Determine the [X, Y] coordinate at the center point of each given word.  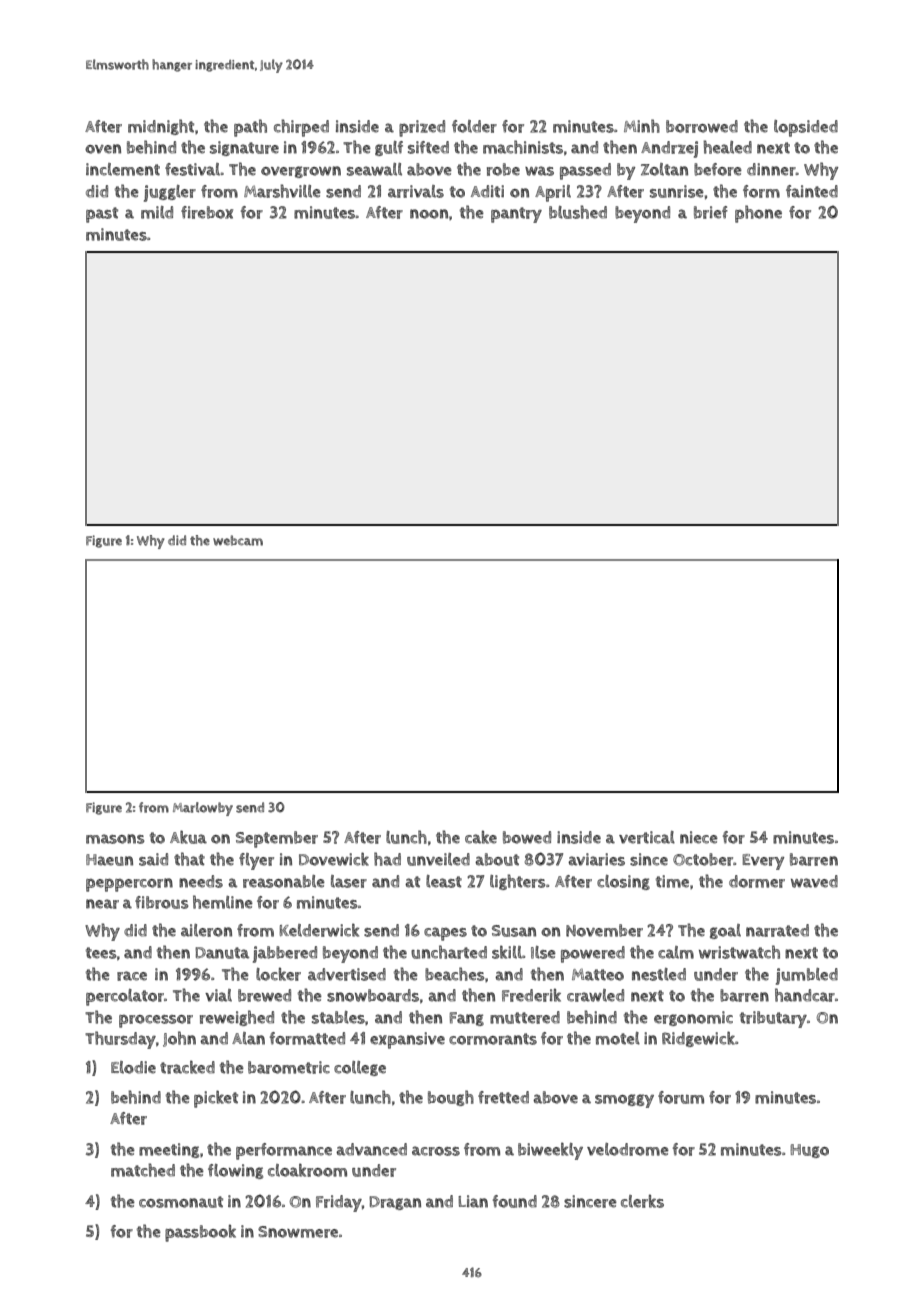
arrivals [416, 191]
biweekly [550, 1151]
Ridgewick [698, 1039]
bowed [527, 837]
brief [711, 212]
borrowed [702, 126]
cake [481, 837]
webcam [238, 540]
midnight [161, 127]
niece [699, 837]
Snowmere [298, 1232]
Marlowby [203, 809]
